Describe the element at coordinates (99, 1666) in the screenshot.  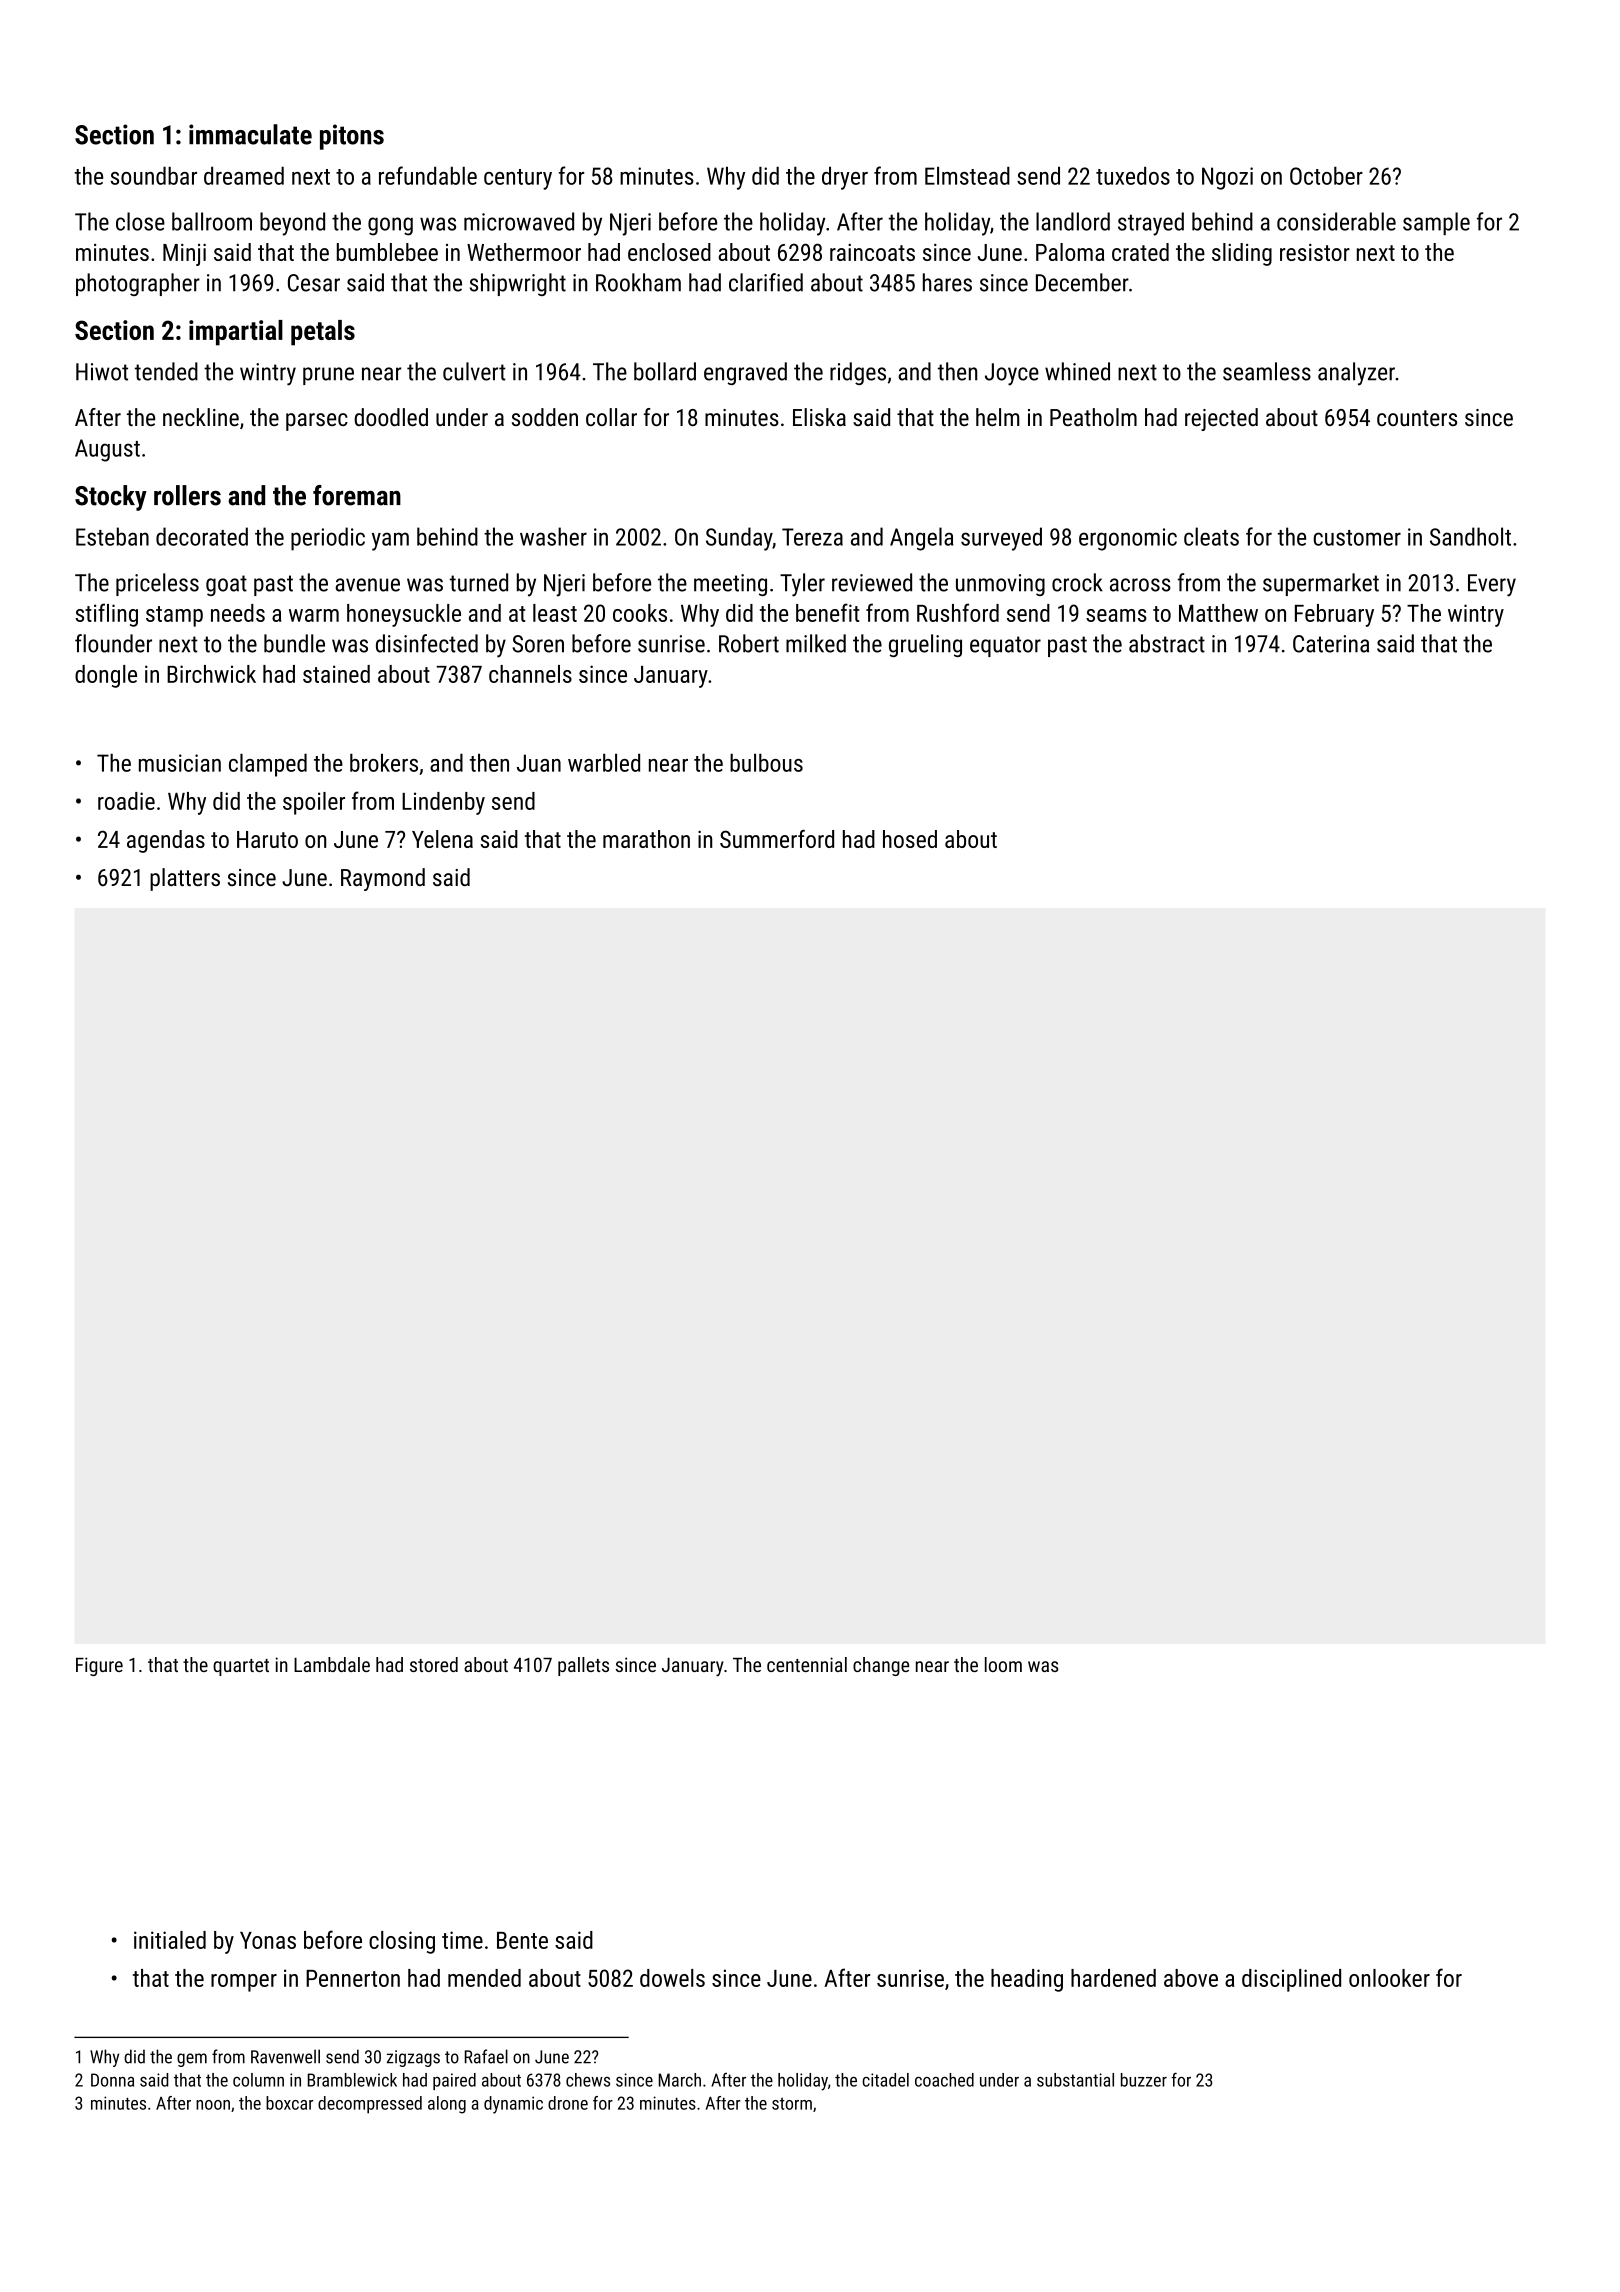
I see `Figure` at that location.
